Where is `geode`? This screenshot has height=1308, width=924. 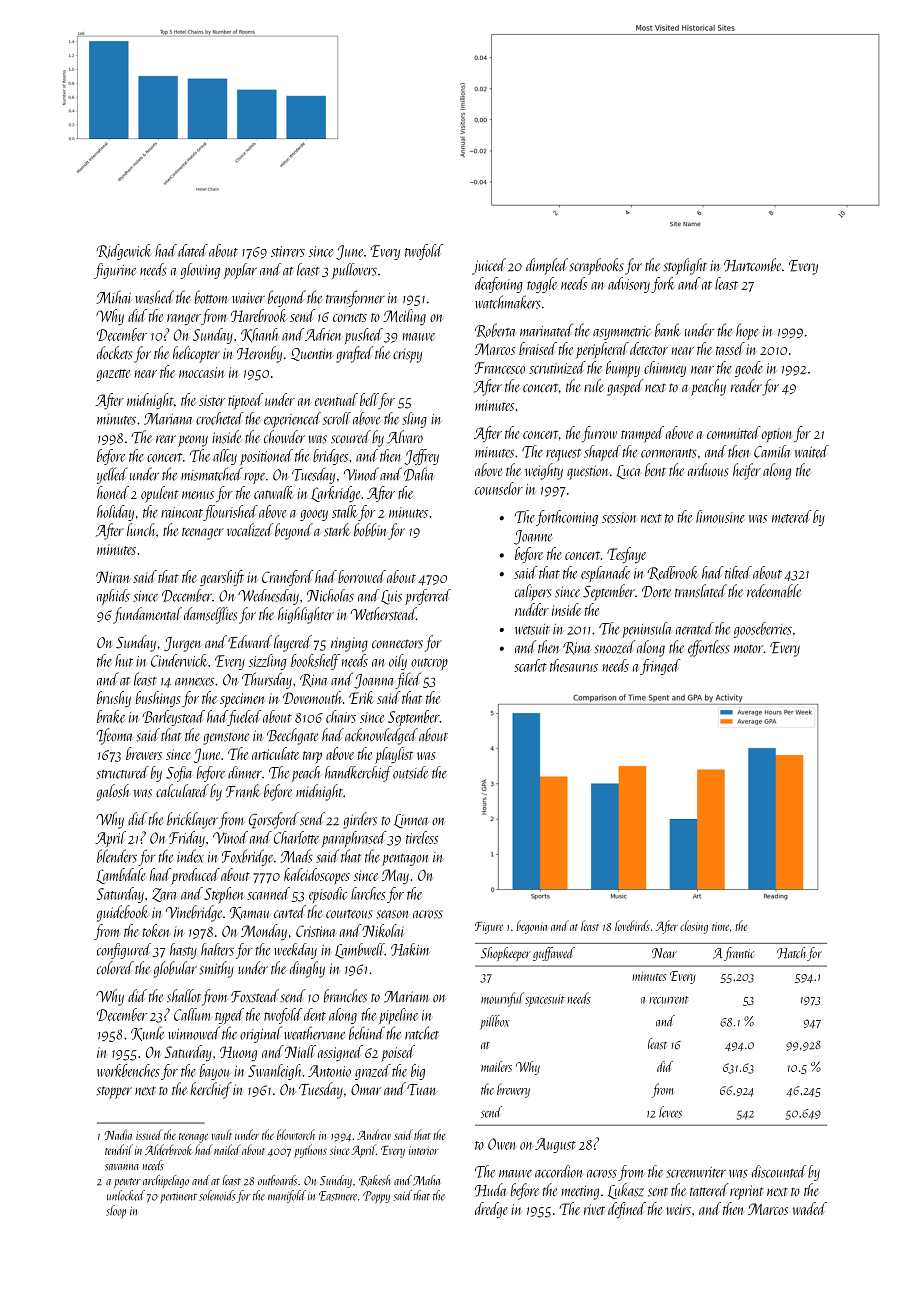
geode is located at coordinates (749, 369).
